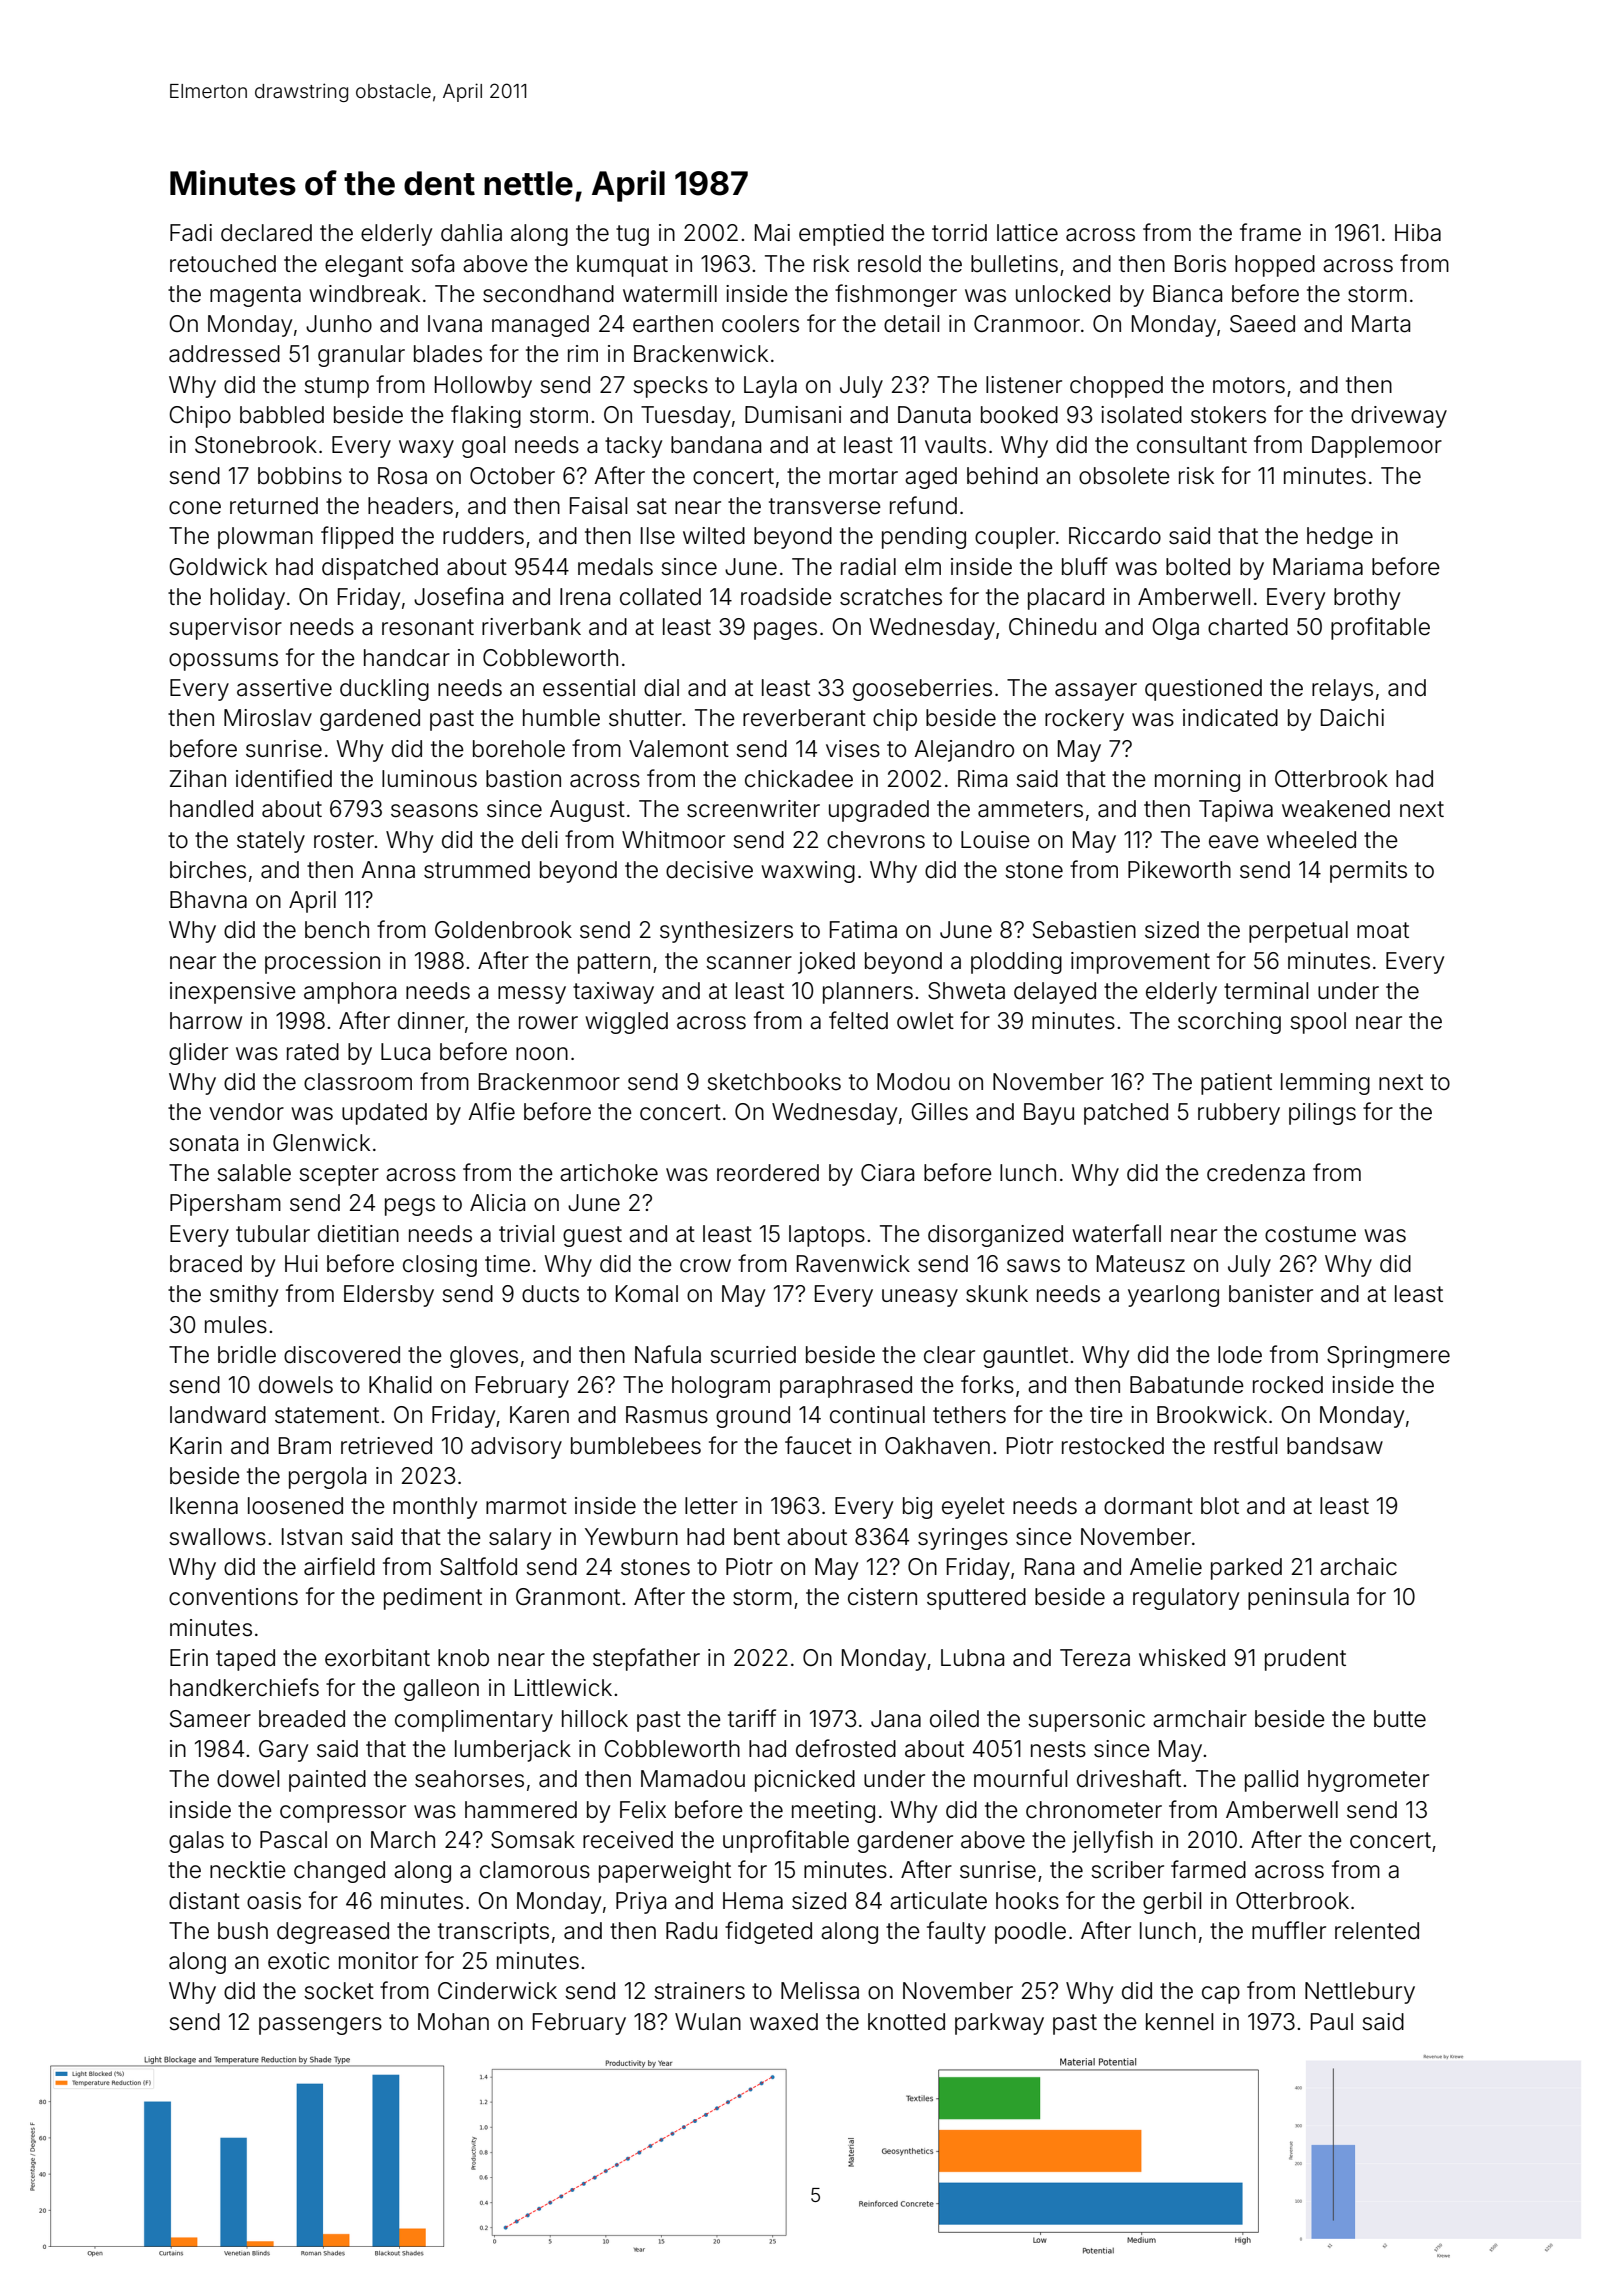  Describe the element at coordinates (339, 1175) in the document. I see `scepter` at that location.
